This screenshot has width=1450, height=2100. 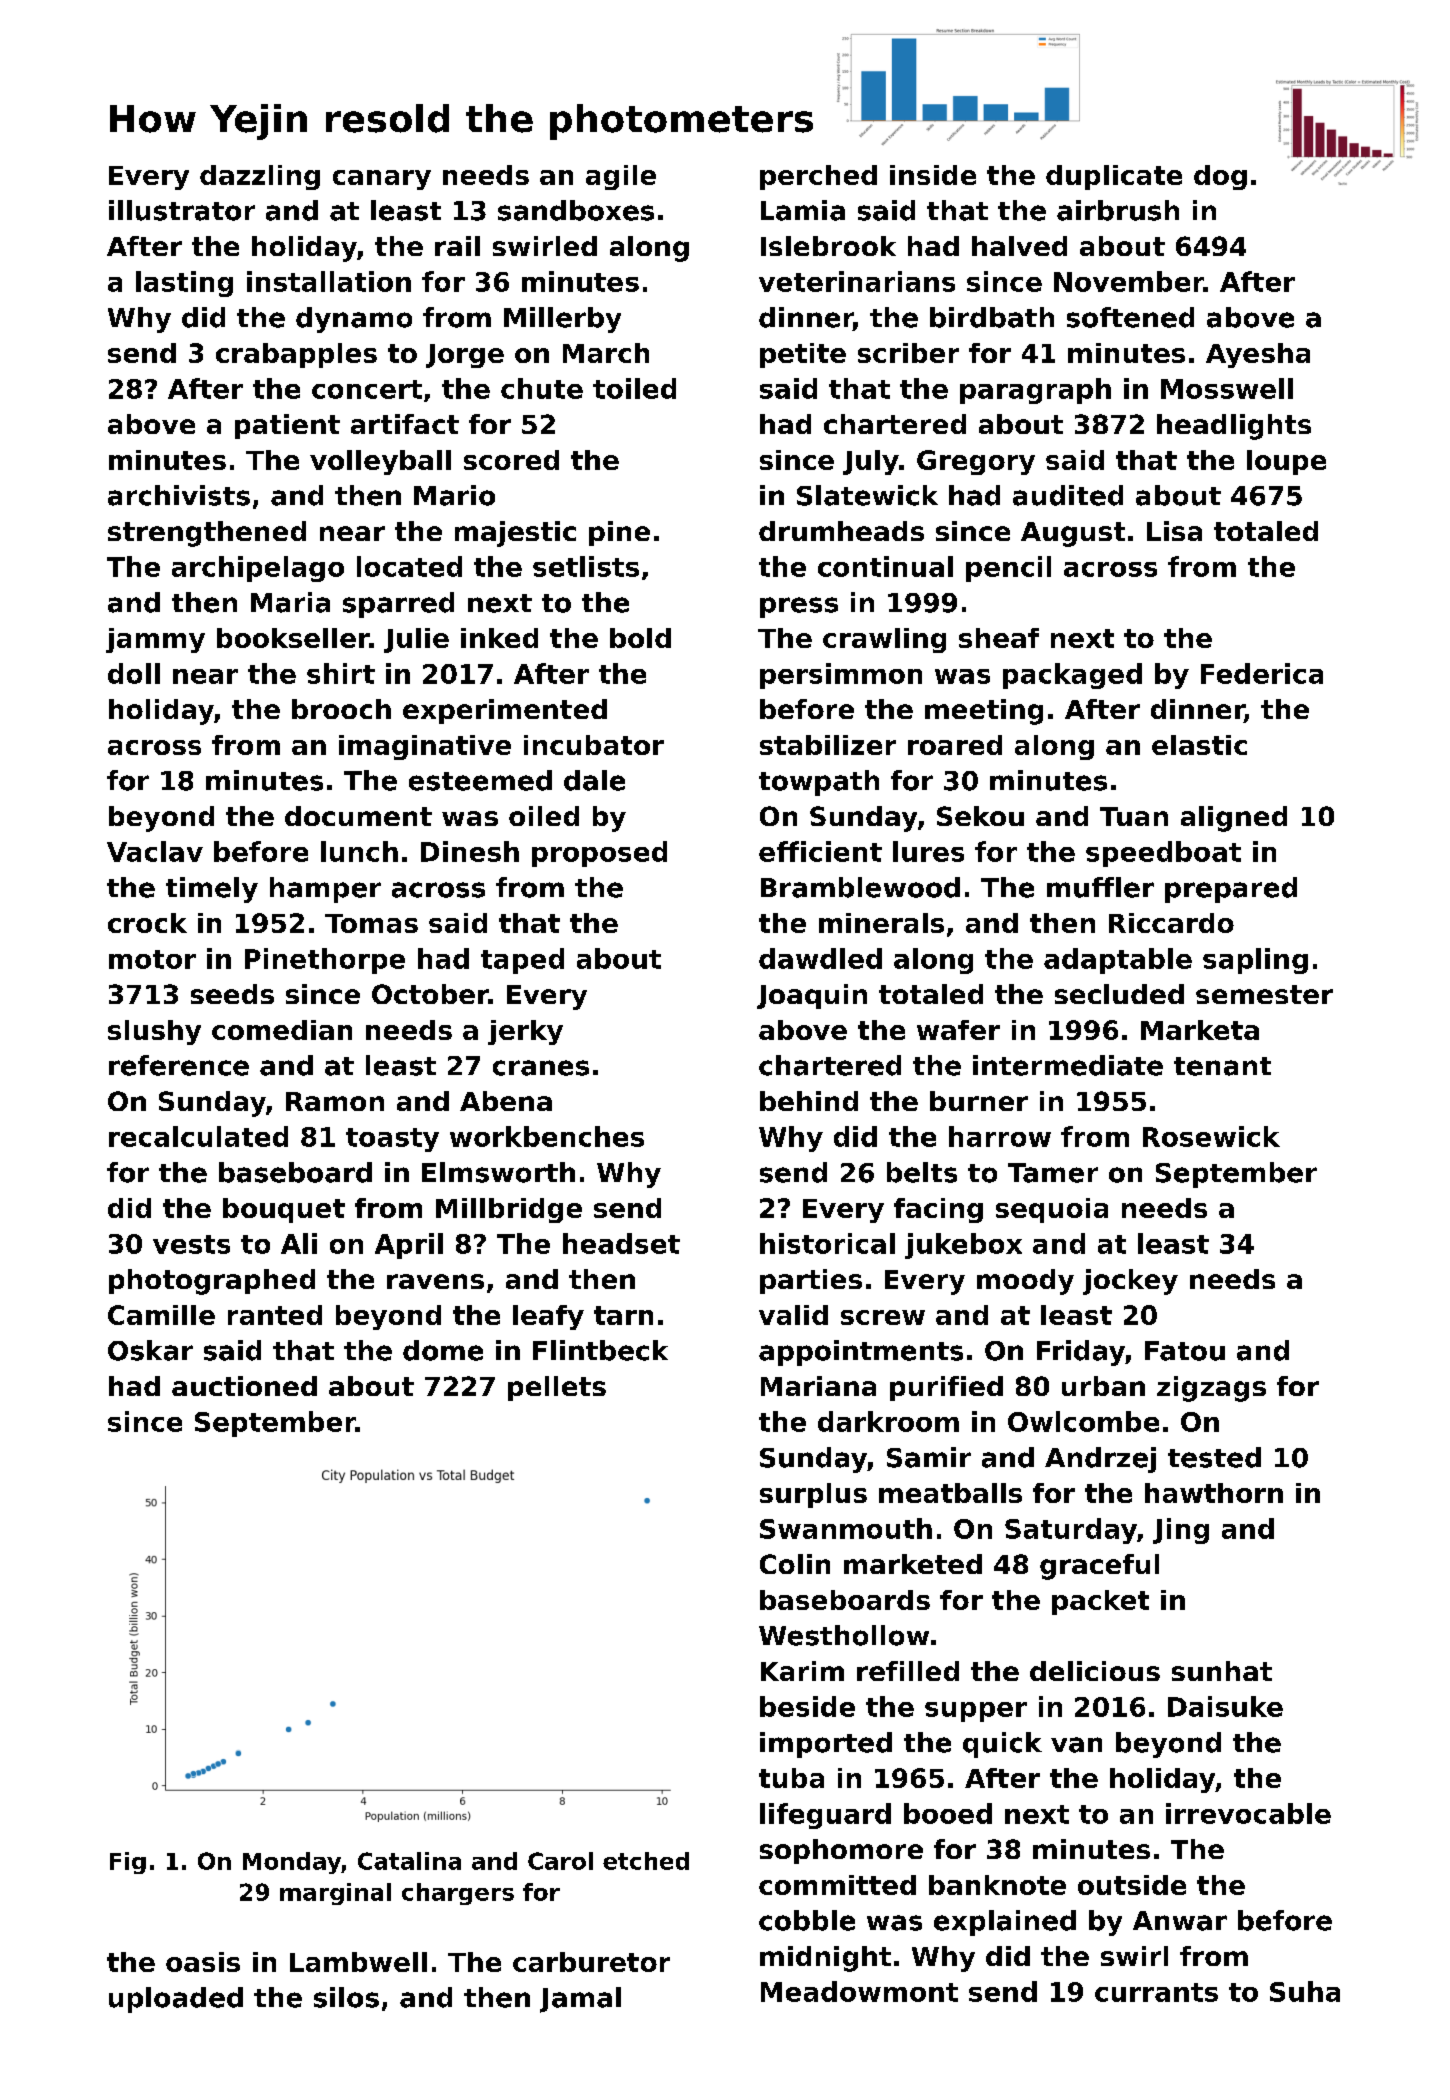 What do you see at coordinates (465, 356) in the screenshot?
I see `Jorge` at bounding box center [465, 356].
